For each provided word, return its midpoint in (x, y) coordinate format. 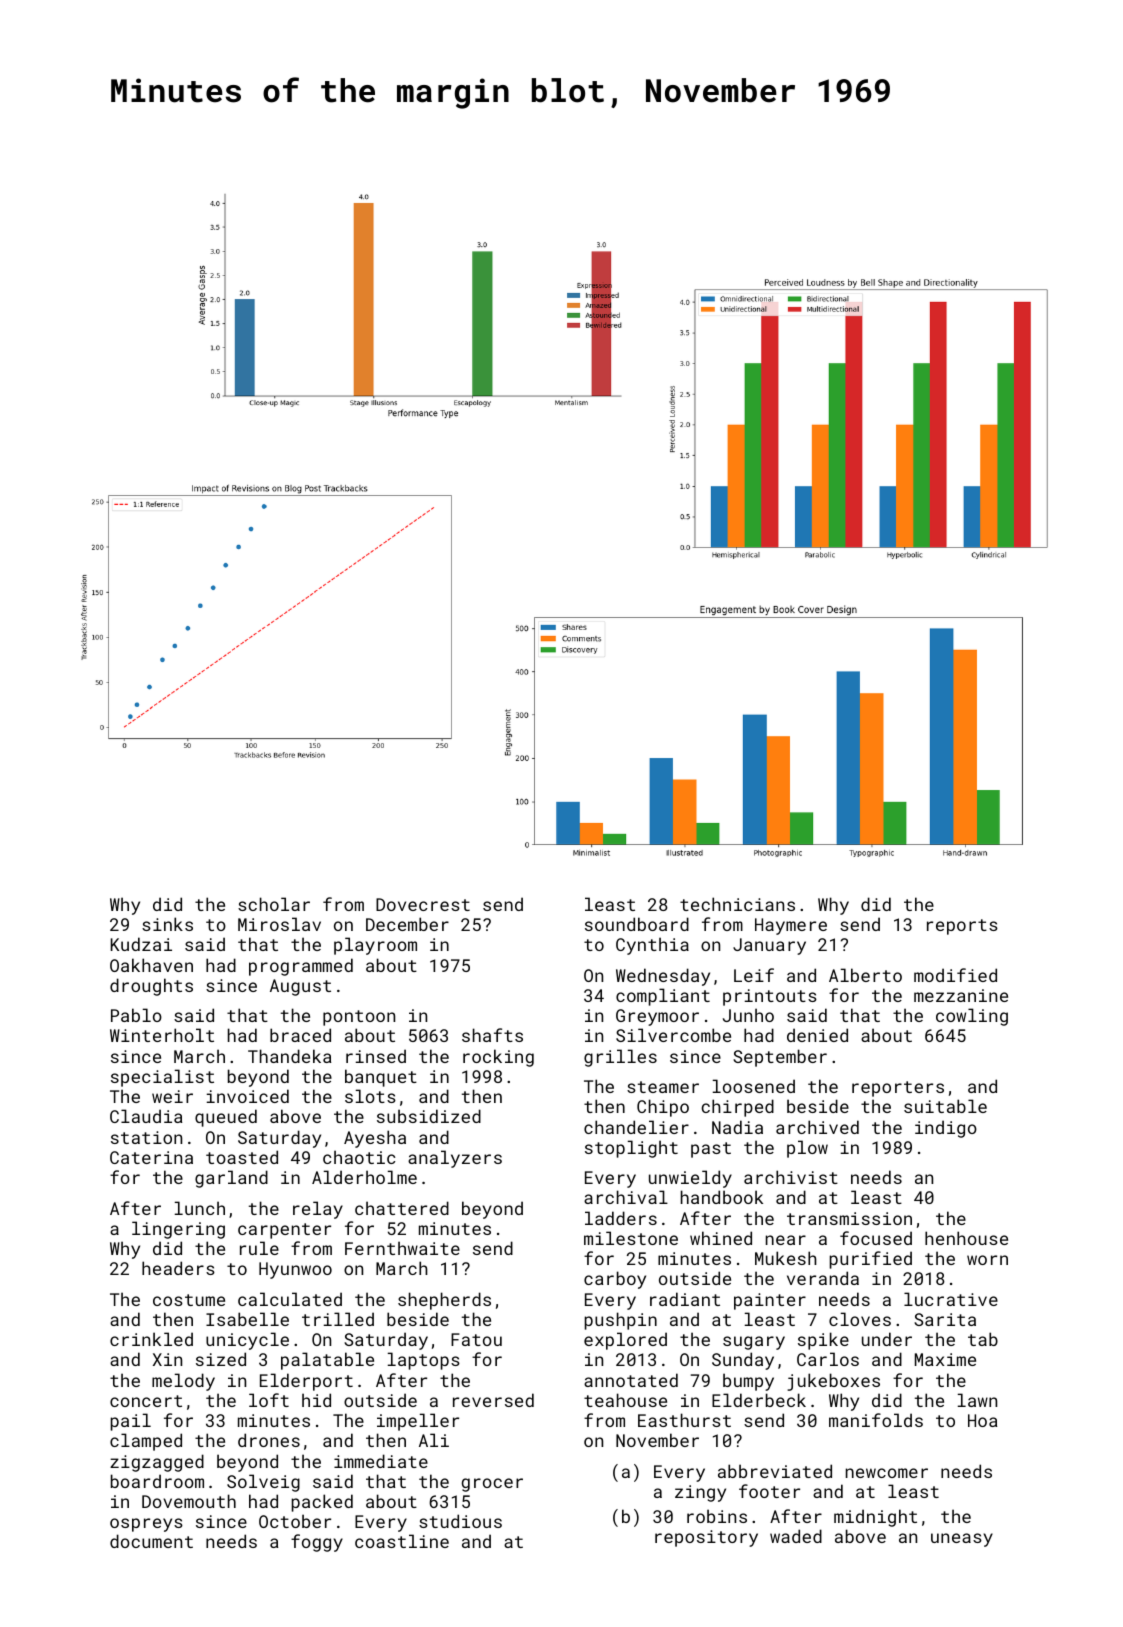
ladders (621, 1218)
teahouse (625, 1400)
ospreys (146, 1525)
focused (876, 1238)
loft (269, 1400)
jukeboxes (833, 1382)
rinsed (376, 1056)
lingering (178, 1230)
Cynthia (652, 946)
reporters (898, 1089)
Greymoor (657, 1017)
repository (706, 1538)
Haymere (791, 926)
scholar (274, 904)
